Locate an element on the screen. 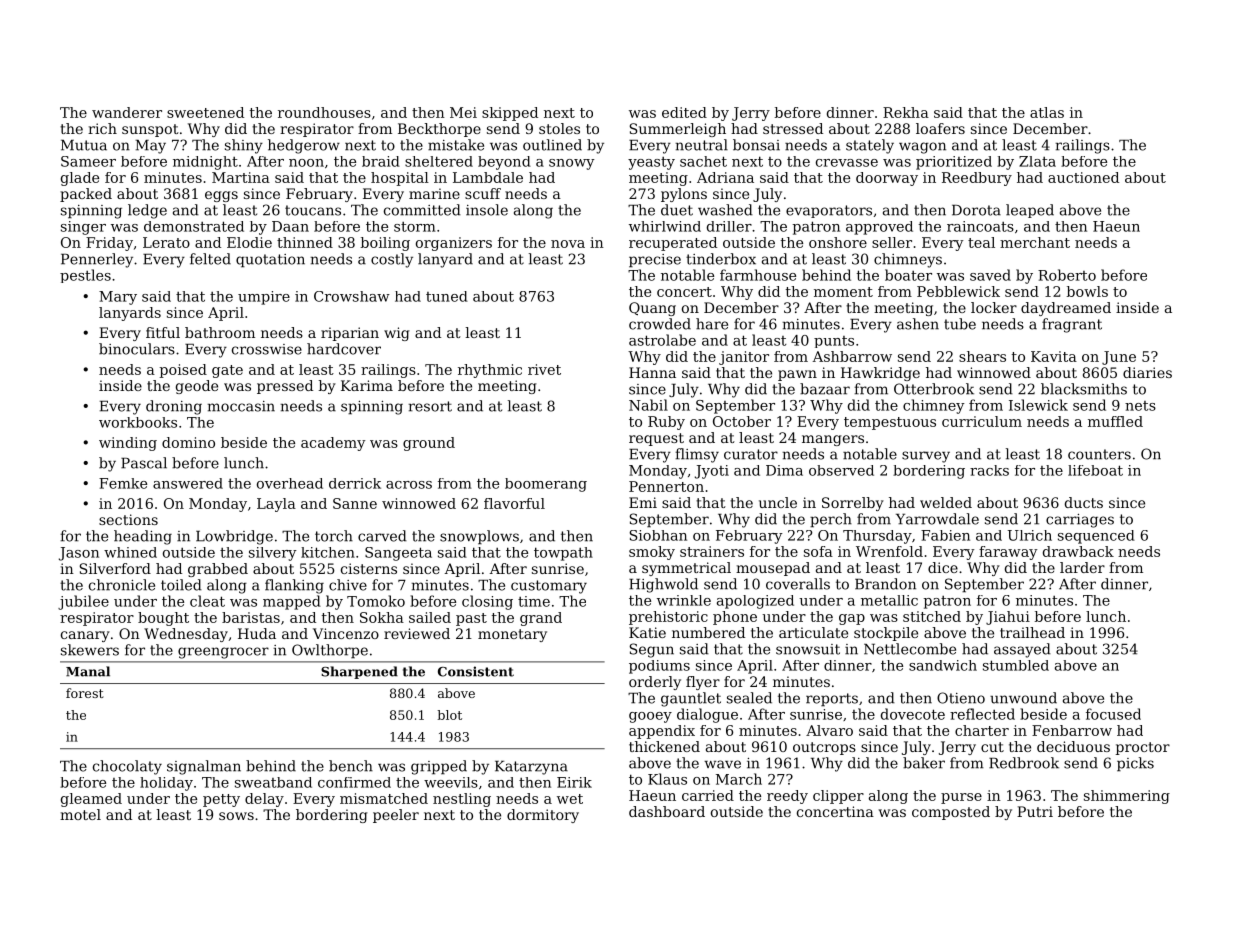 The height and width of the screenshot is (952, 1233). Yarrowdale is located at coordinates (937, 519).
